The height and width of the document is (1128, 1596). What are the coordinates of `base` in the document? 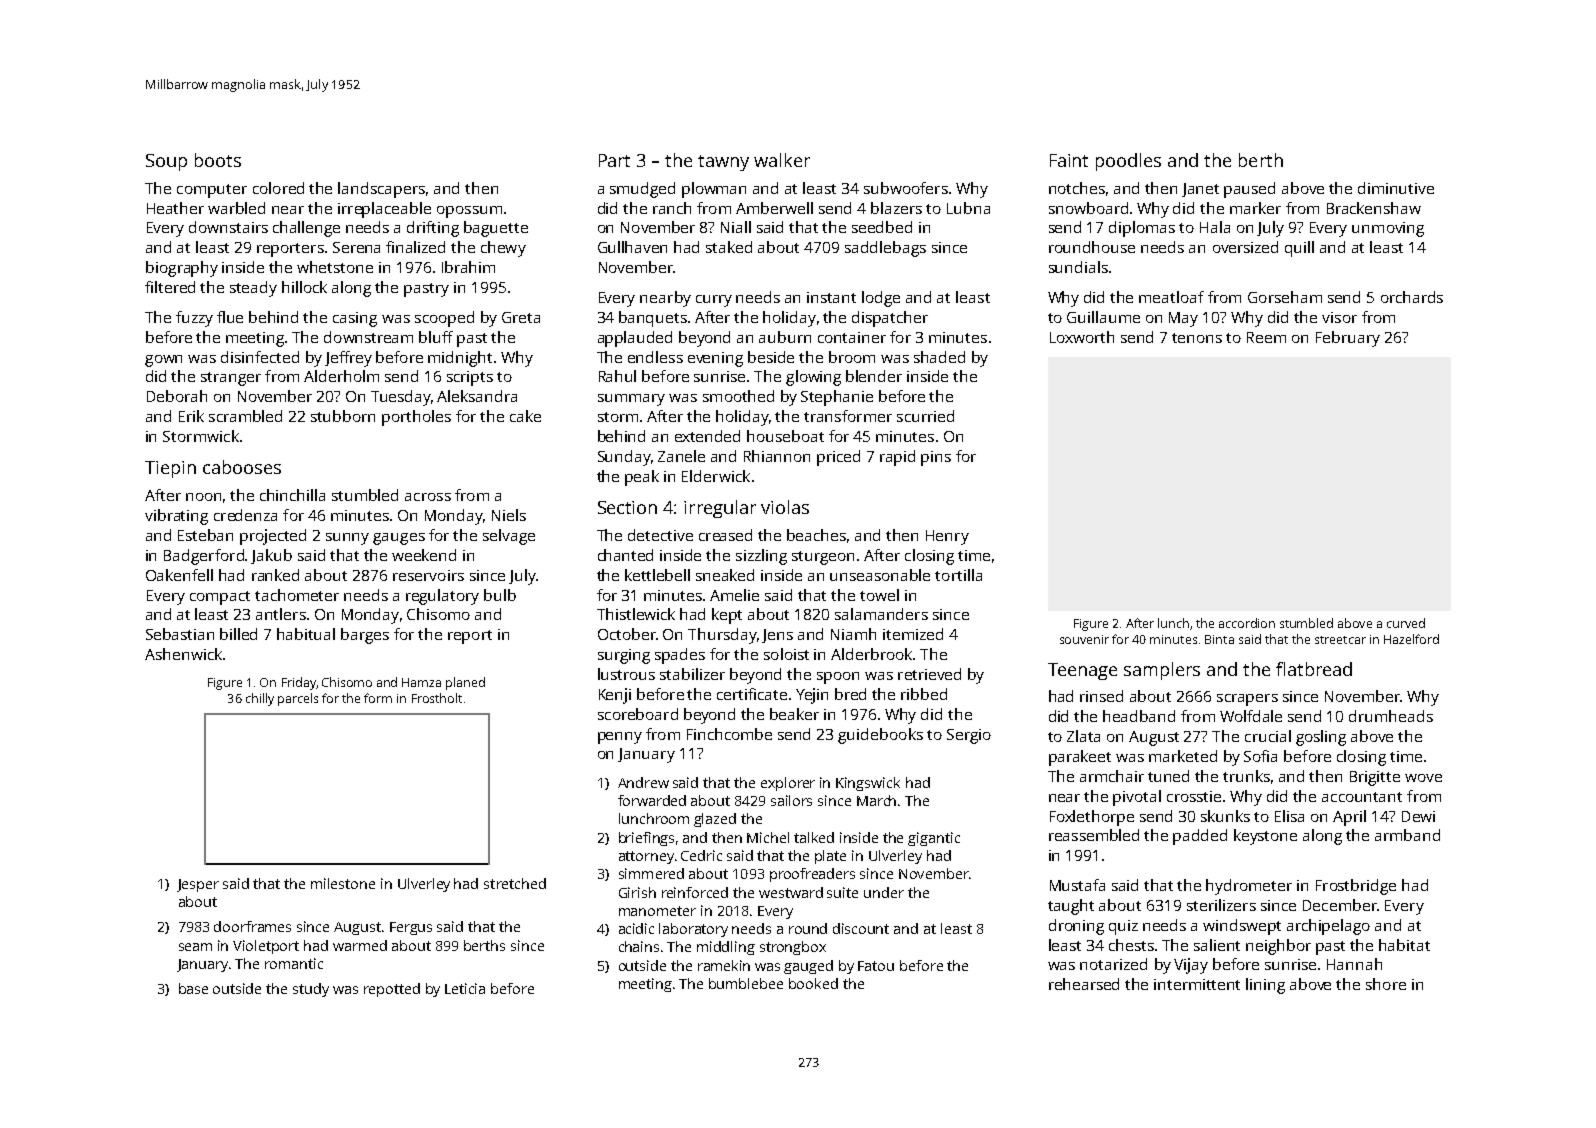 It's located at (193, 988).
